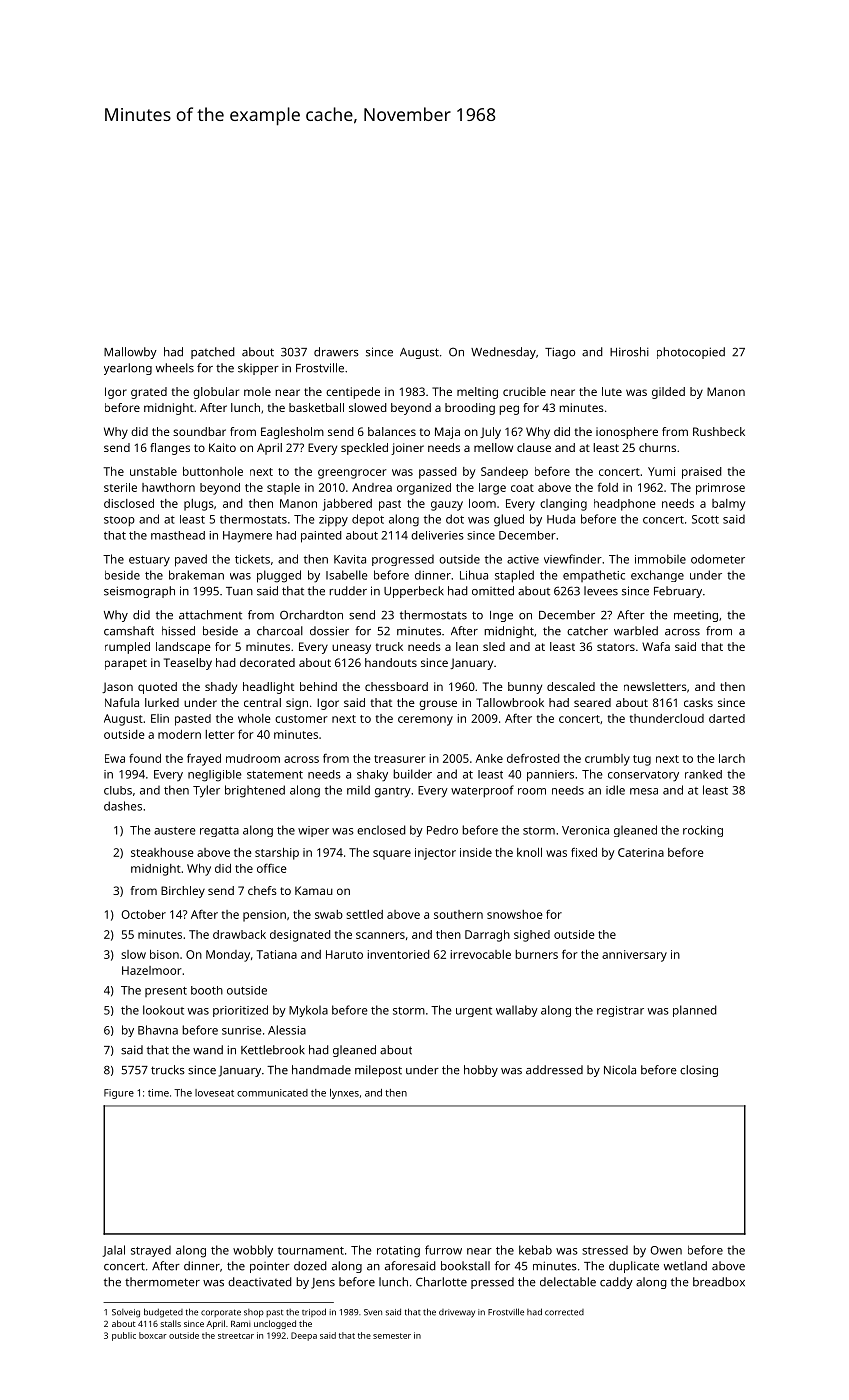 The width and height of the screenshot is (849, 1400). I want to click on Wednesday, so click(503, 353).
